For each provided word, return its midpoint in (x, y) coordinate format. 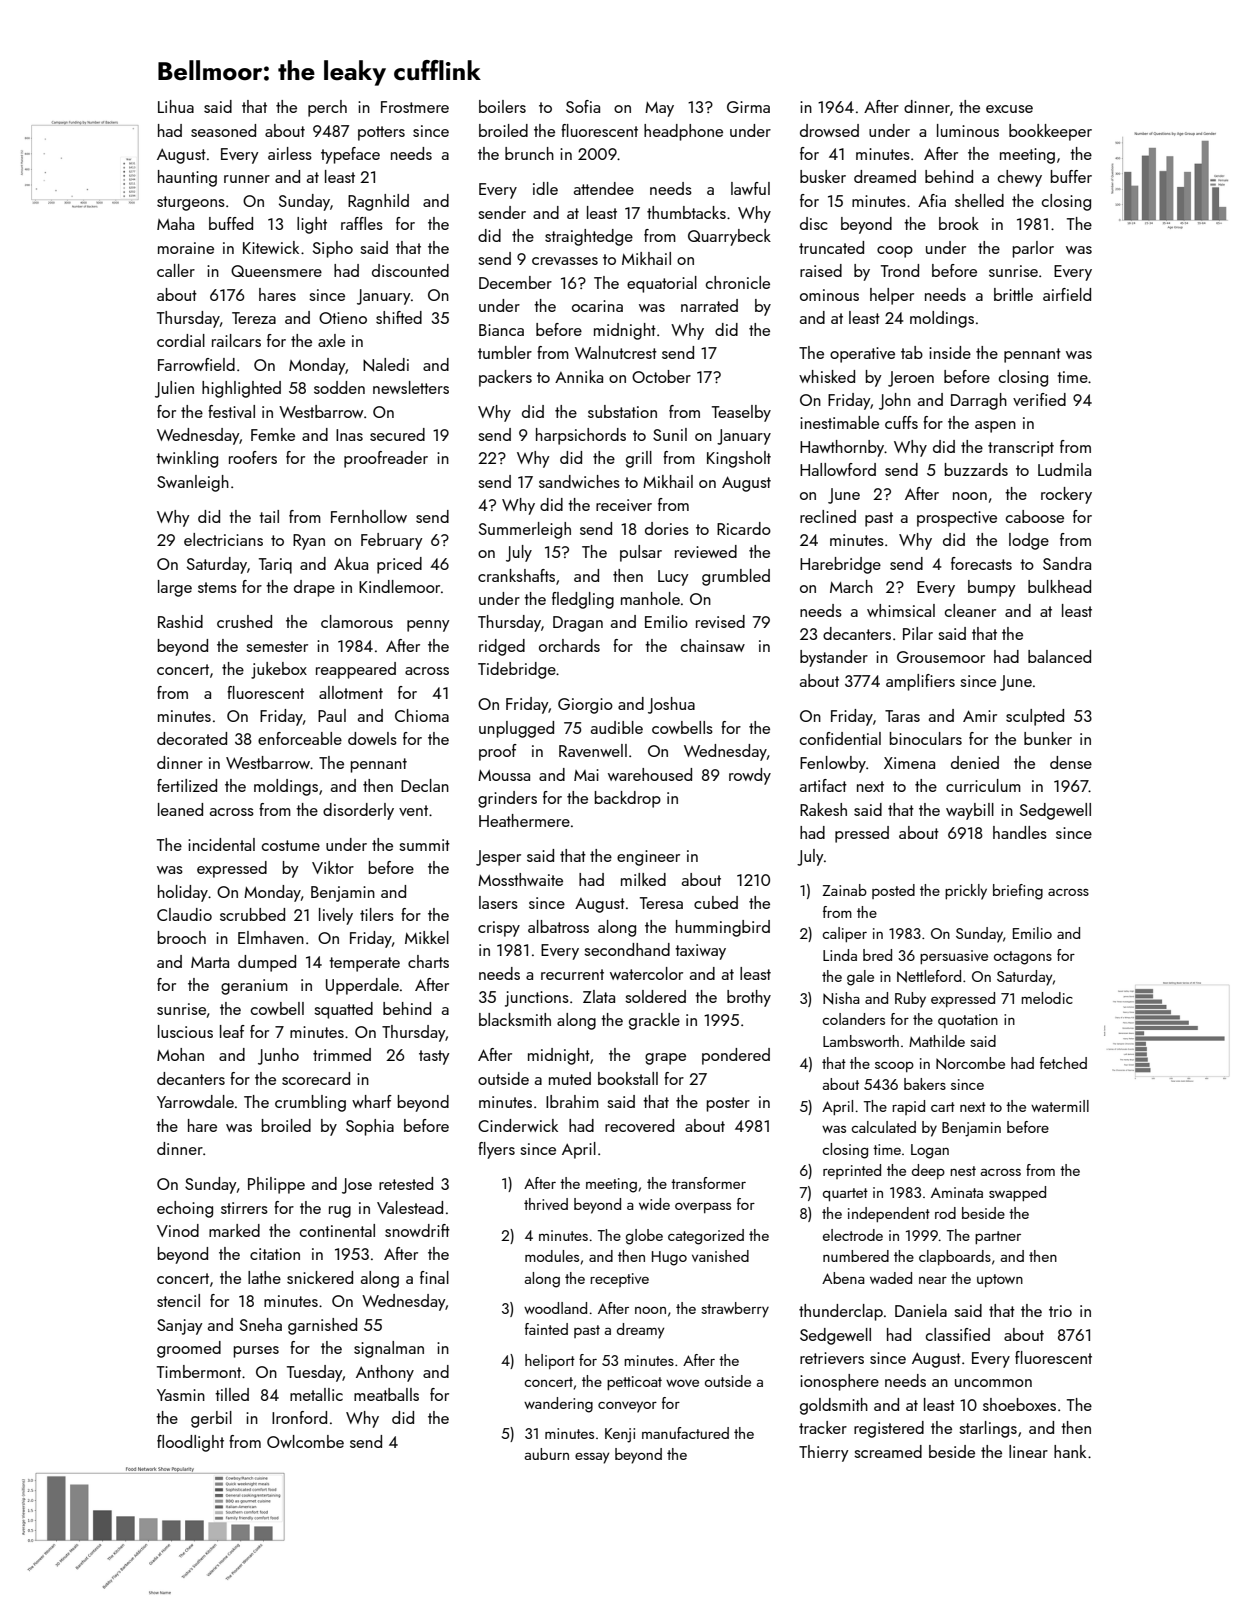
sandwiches (579, 481)
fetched (1063, 1063)
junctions (537, 999)
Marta (210, 962)
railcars (236, 340)
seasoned (223, 130)
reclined (828, 516)
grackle (654, 1021)
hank (1070, 1451)
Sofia (583, 106)
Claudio (184, 914)
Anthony (385, 1373)
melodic (1047, 998)
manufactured (685, 1433)
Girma (748, 107)
